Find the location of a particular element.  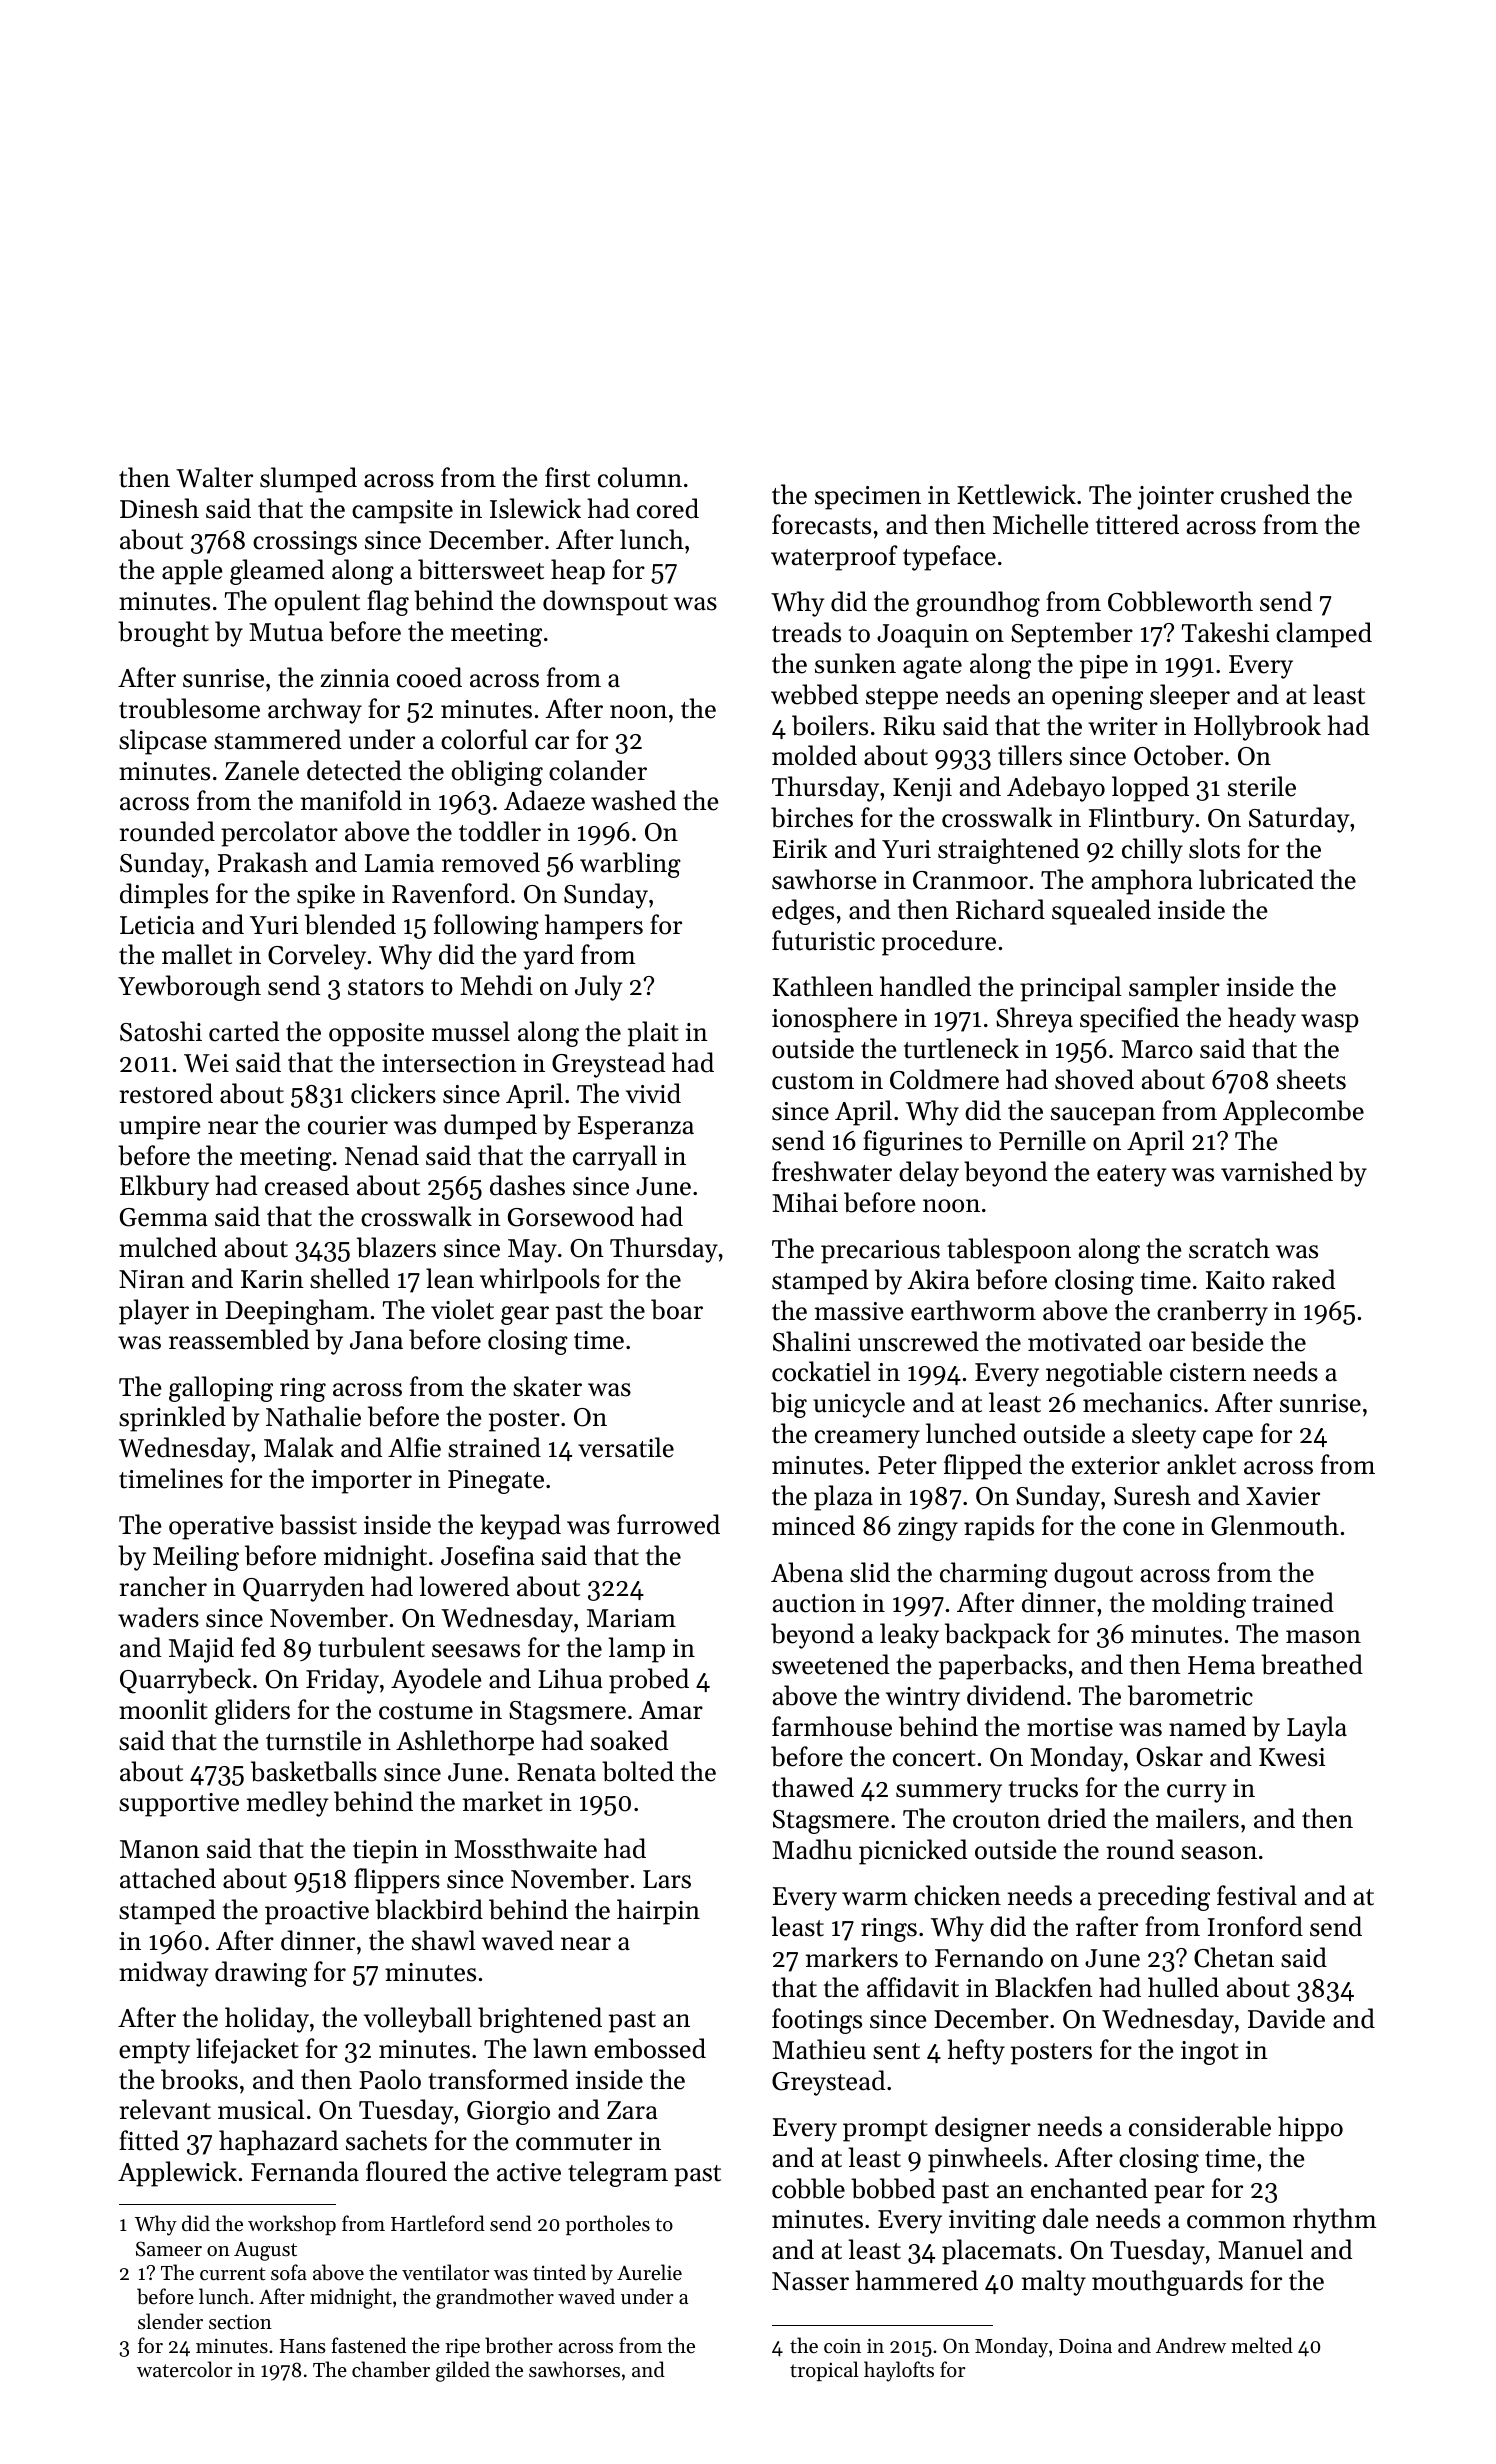

tablespoon is located at coordinates (1009, 1251).
